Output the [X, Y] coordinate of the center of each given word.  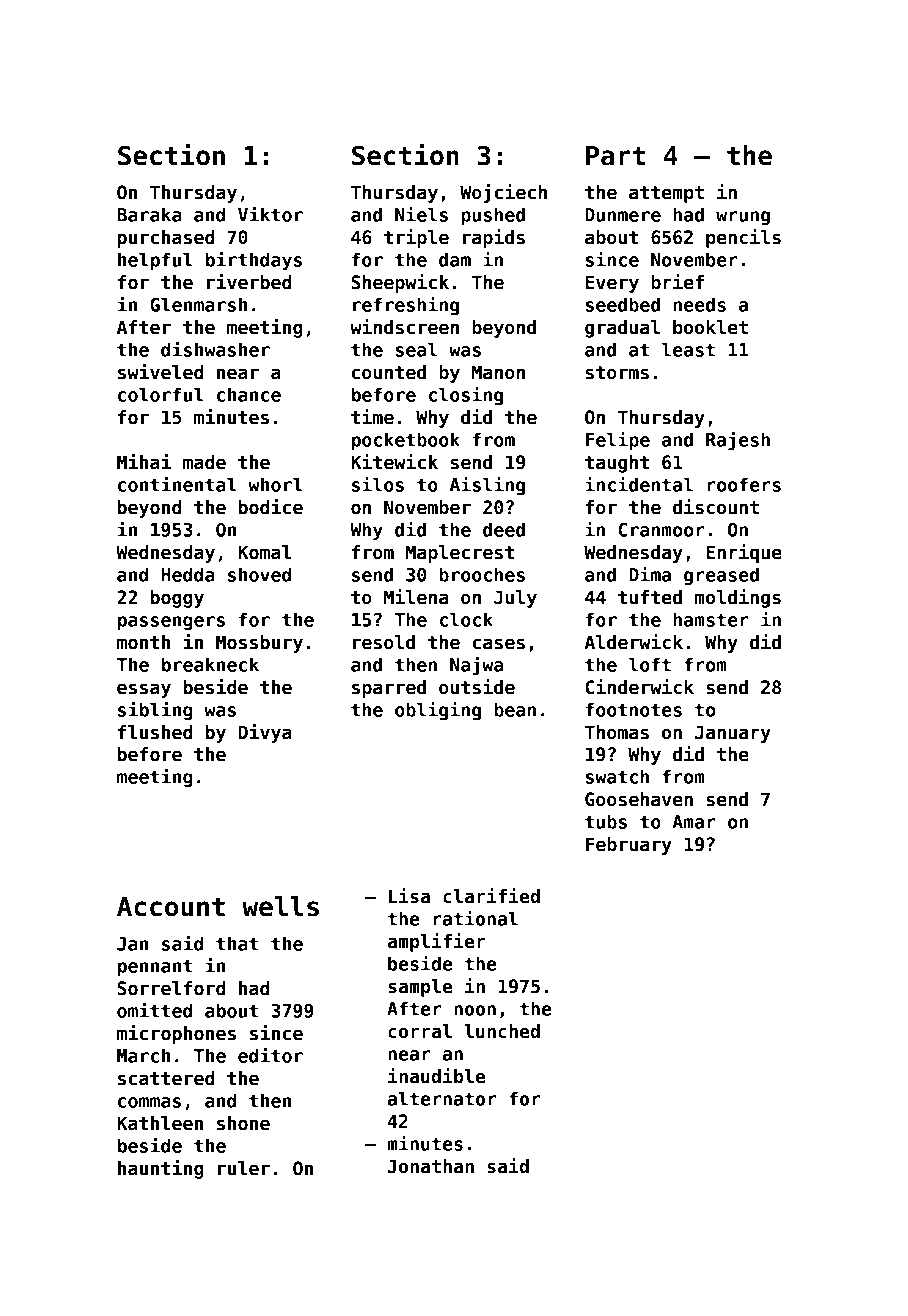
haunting [161, 1169]
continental [177, 484]
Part [615, 156]
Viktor [270, 214]
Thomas [617, 732]
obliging [438, 710]
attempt [666, 194]
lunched [502, 1031]
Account [171, 907]
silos [378, 484]
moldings [738, 598]
